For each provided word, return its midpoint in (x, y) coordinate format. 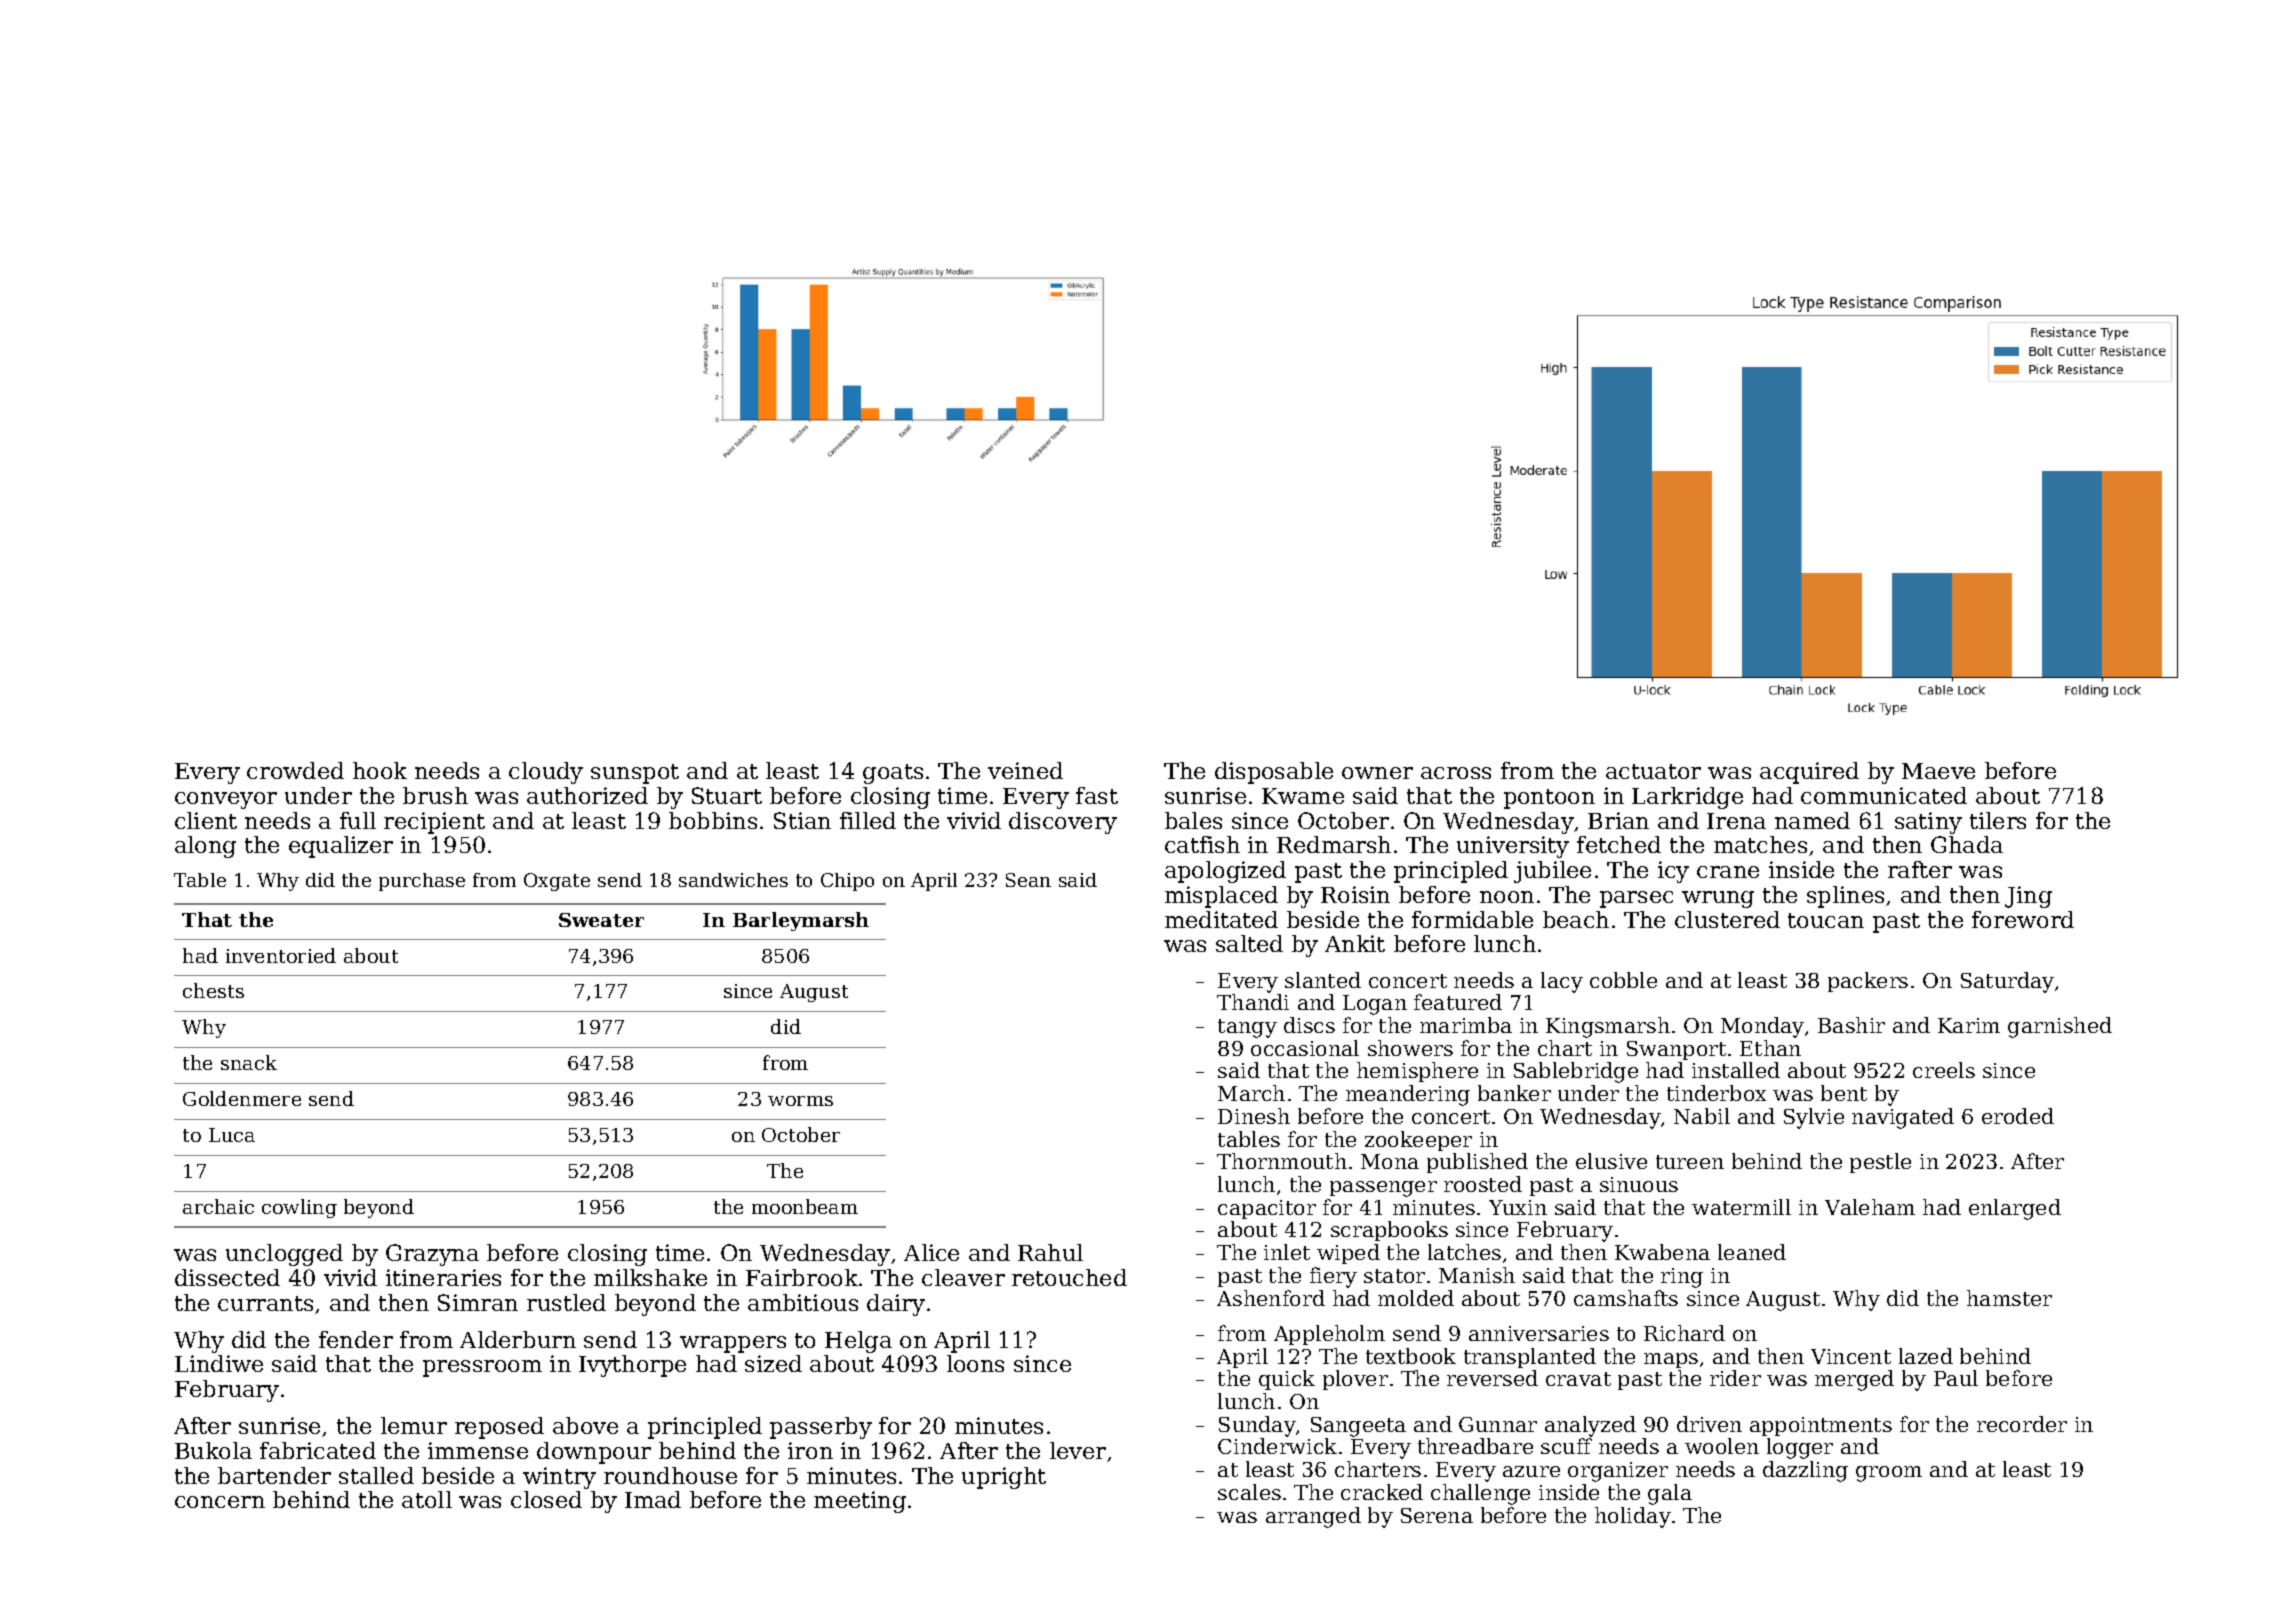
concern (220, 1502)
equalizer (341, 847)
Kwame (1303, 796)
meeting (860, 1502)
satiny (1928, 823)
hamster (2009, 1298)
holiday (1633, 1517)
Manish (1477, 1275)
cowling (299, 1208)
